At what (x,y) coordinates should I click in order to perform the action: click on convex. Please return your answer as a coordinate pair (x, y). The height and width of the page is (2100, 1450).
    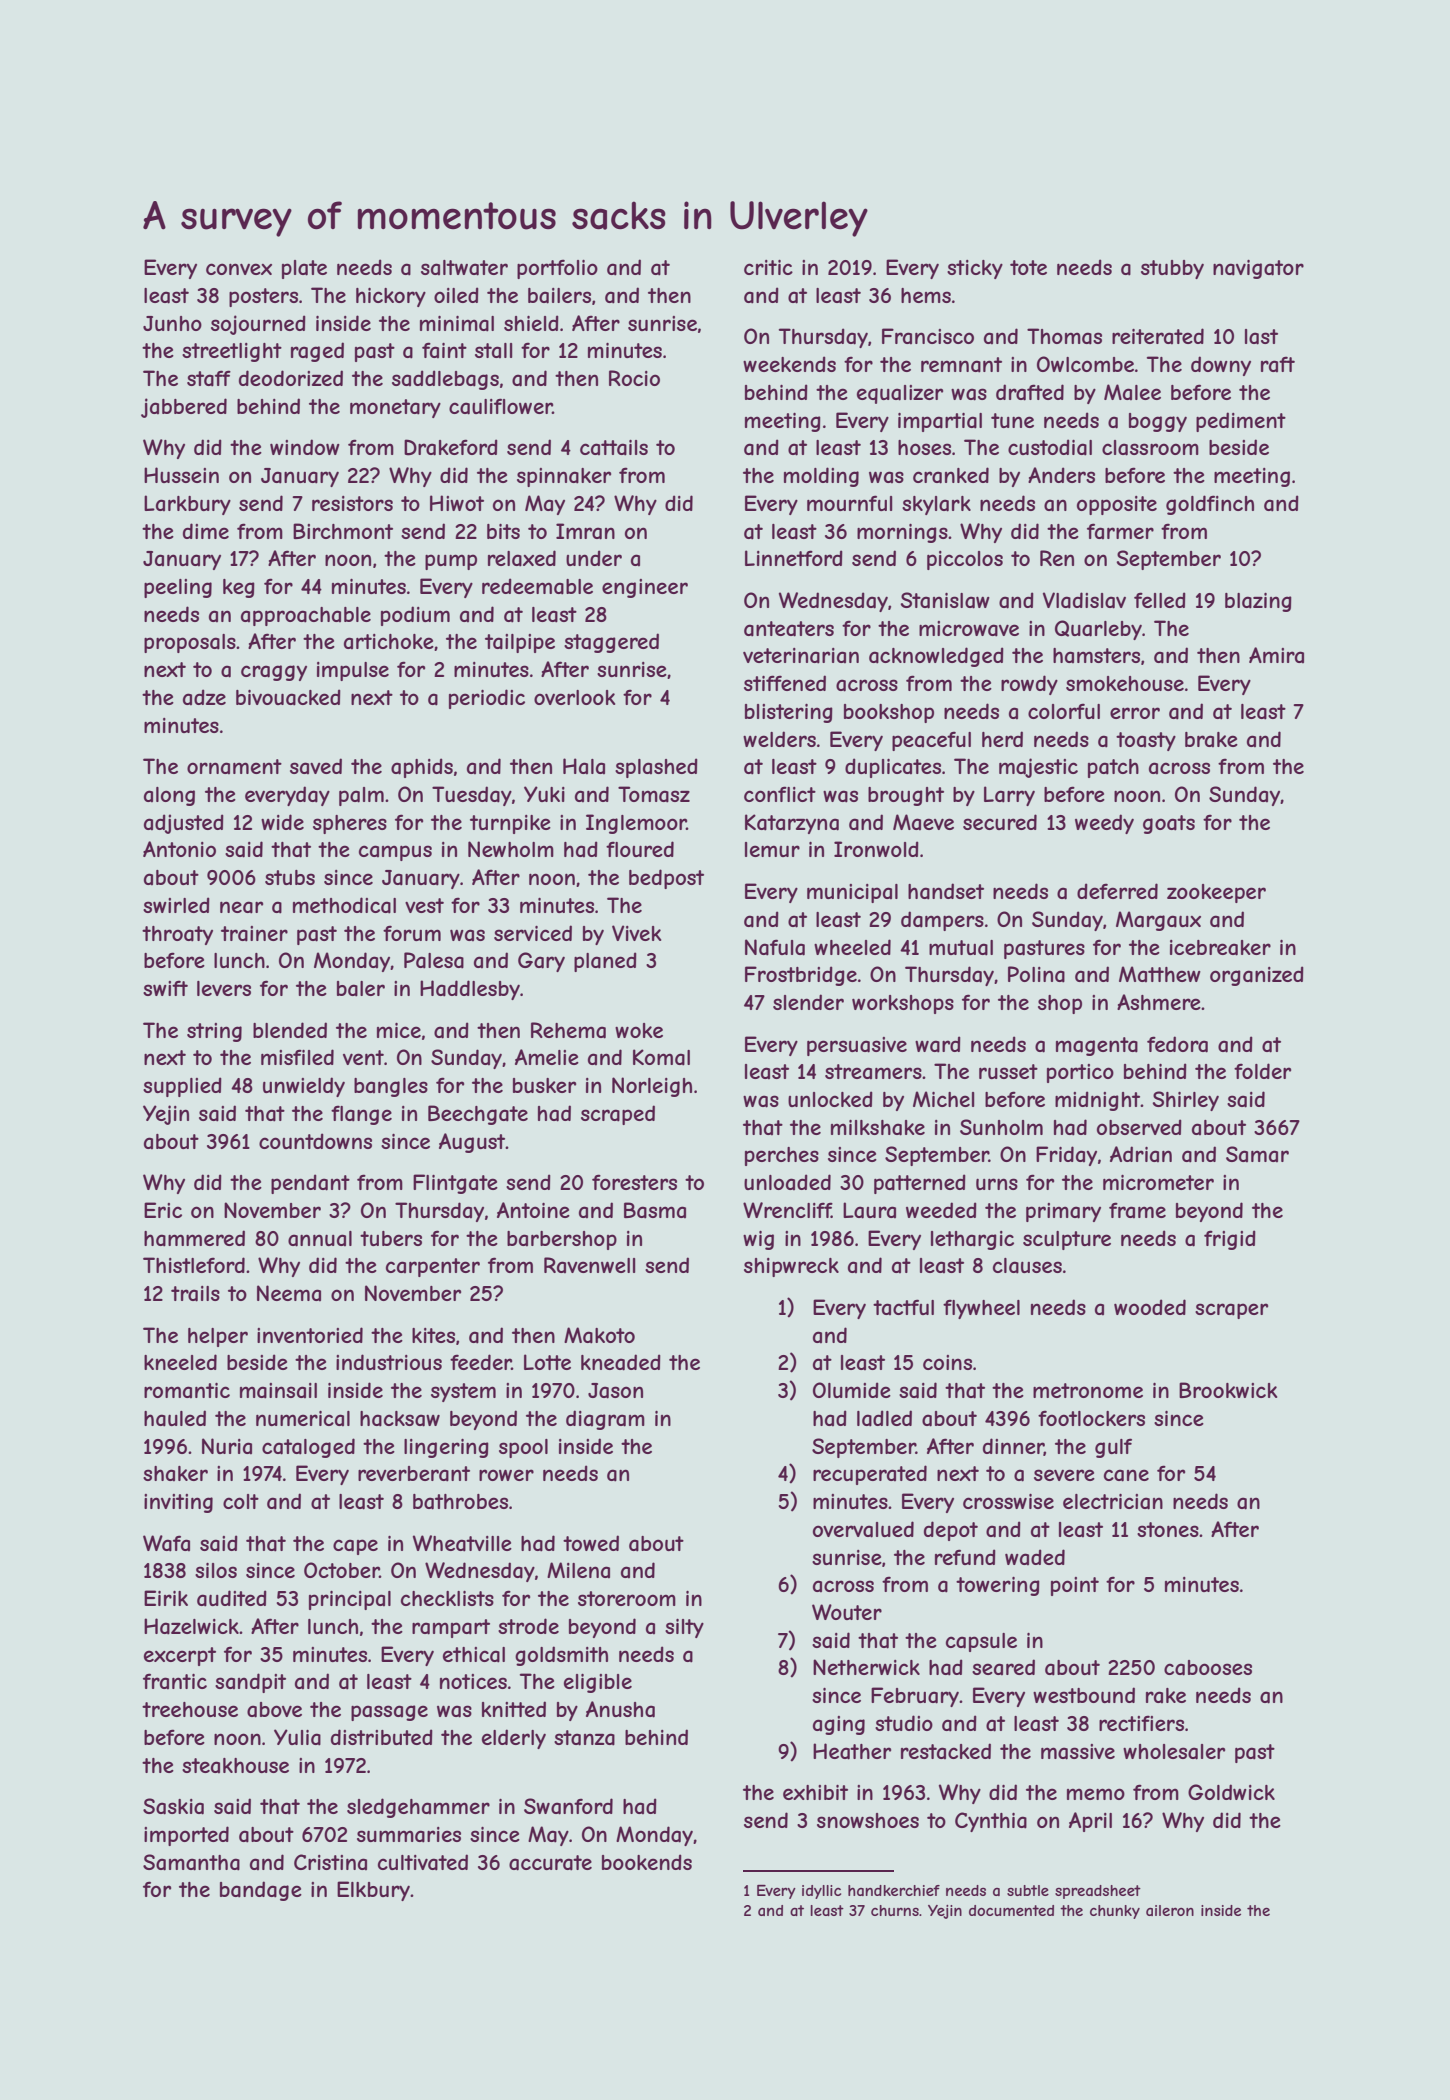
    Looking at the image, I should click on (239, 269).
